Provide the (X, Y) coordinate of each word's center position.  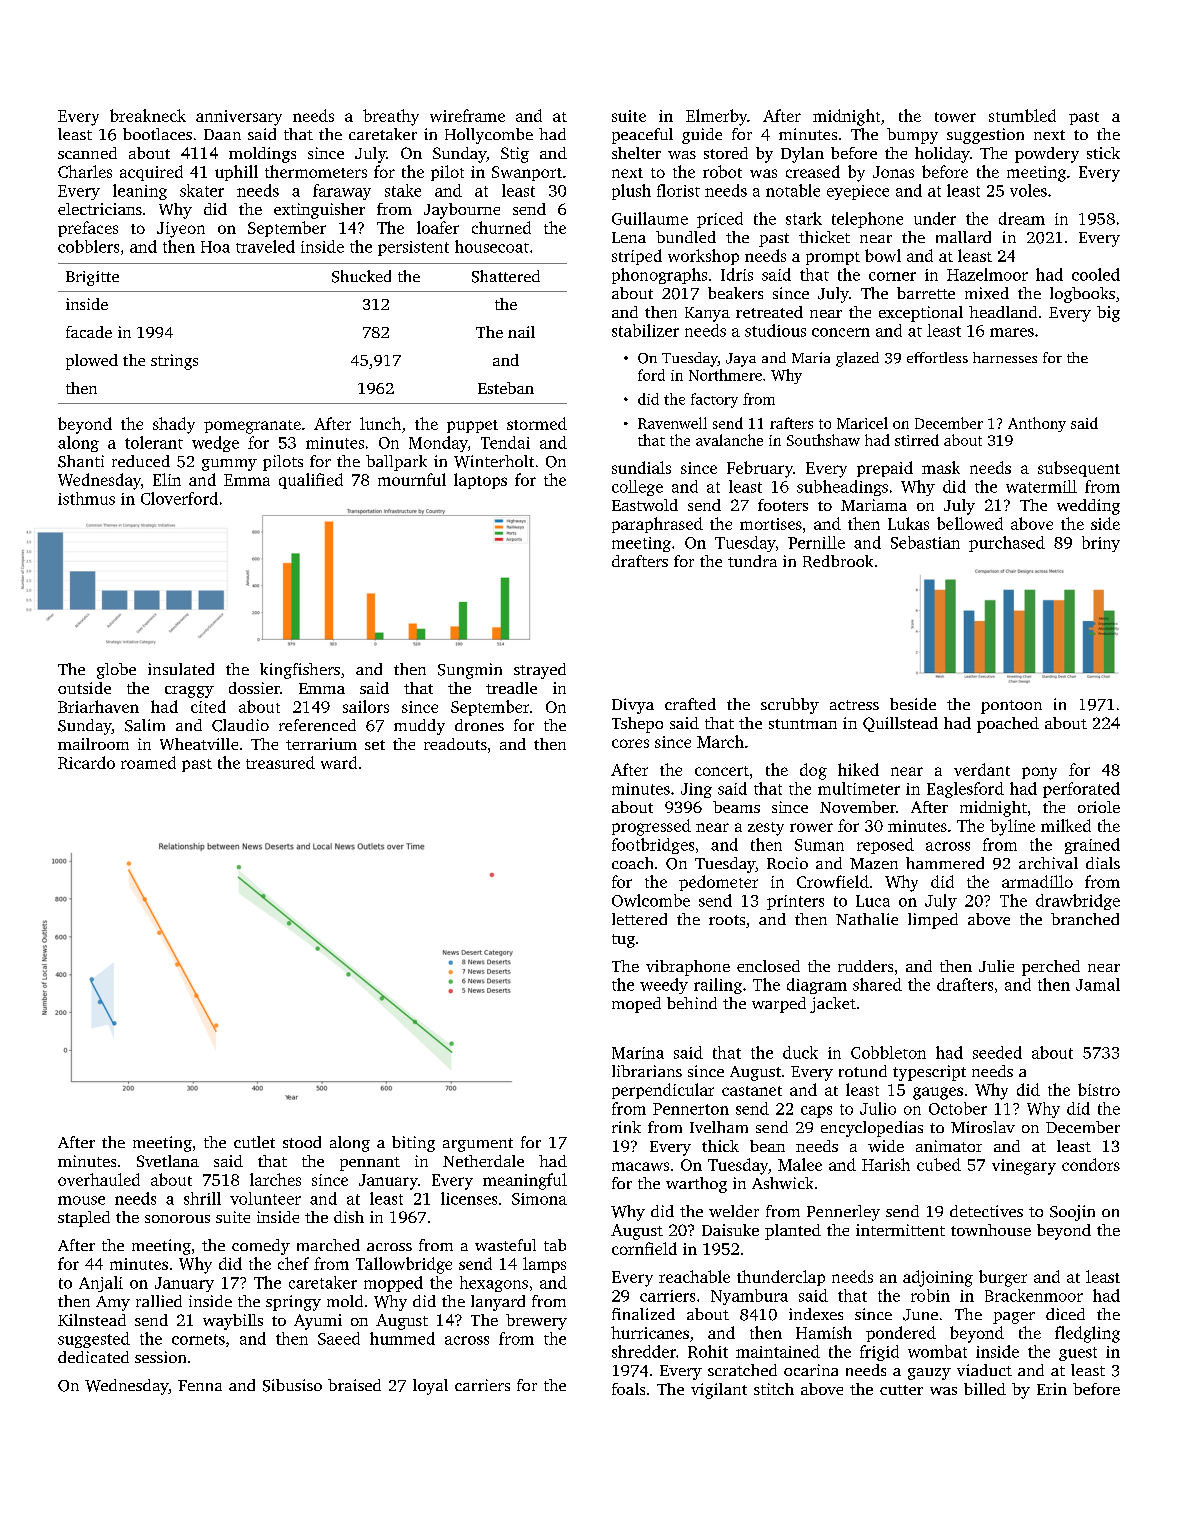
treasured (280, 762)
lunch (380, 423)
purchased (1007, 544)
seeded (997, 1052)
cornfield (644, 1248)
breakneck (148, 115)
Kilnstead (92, 1320)
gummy (229, 465)
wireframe (467, 115)
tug (623, 941)
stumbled (1022, 115)
